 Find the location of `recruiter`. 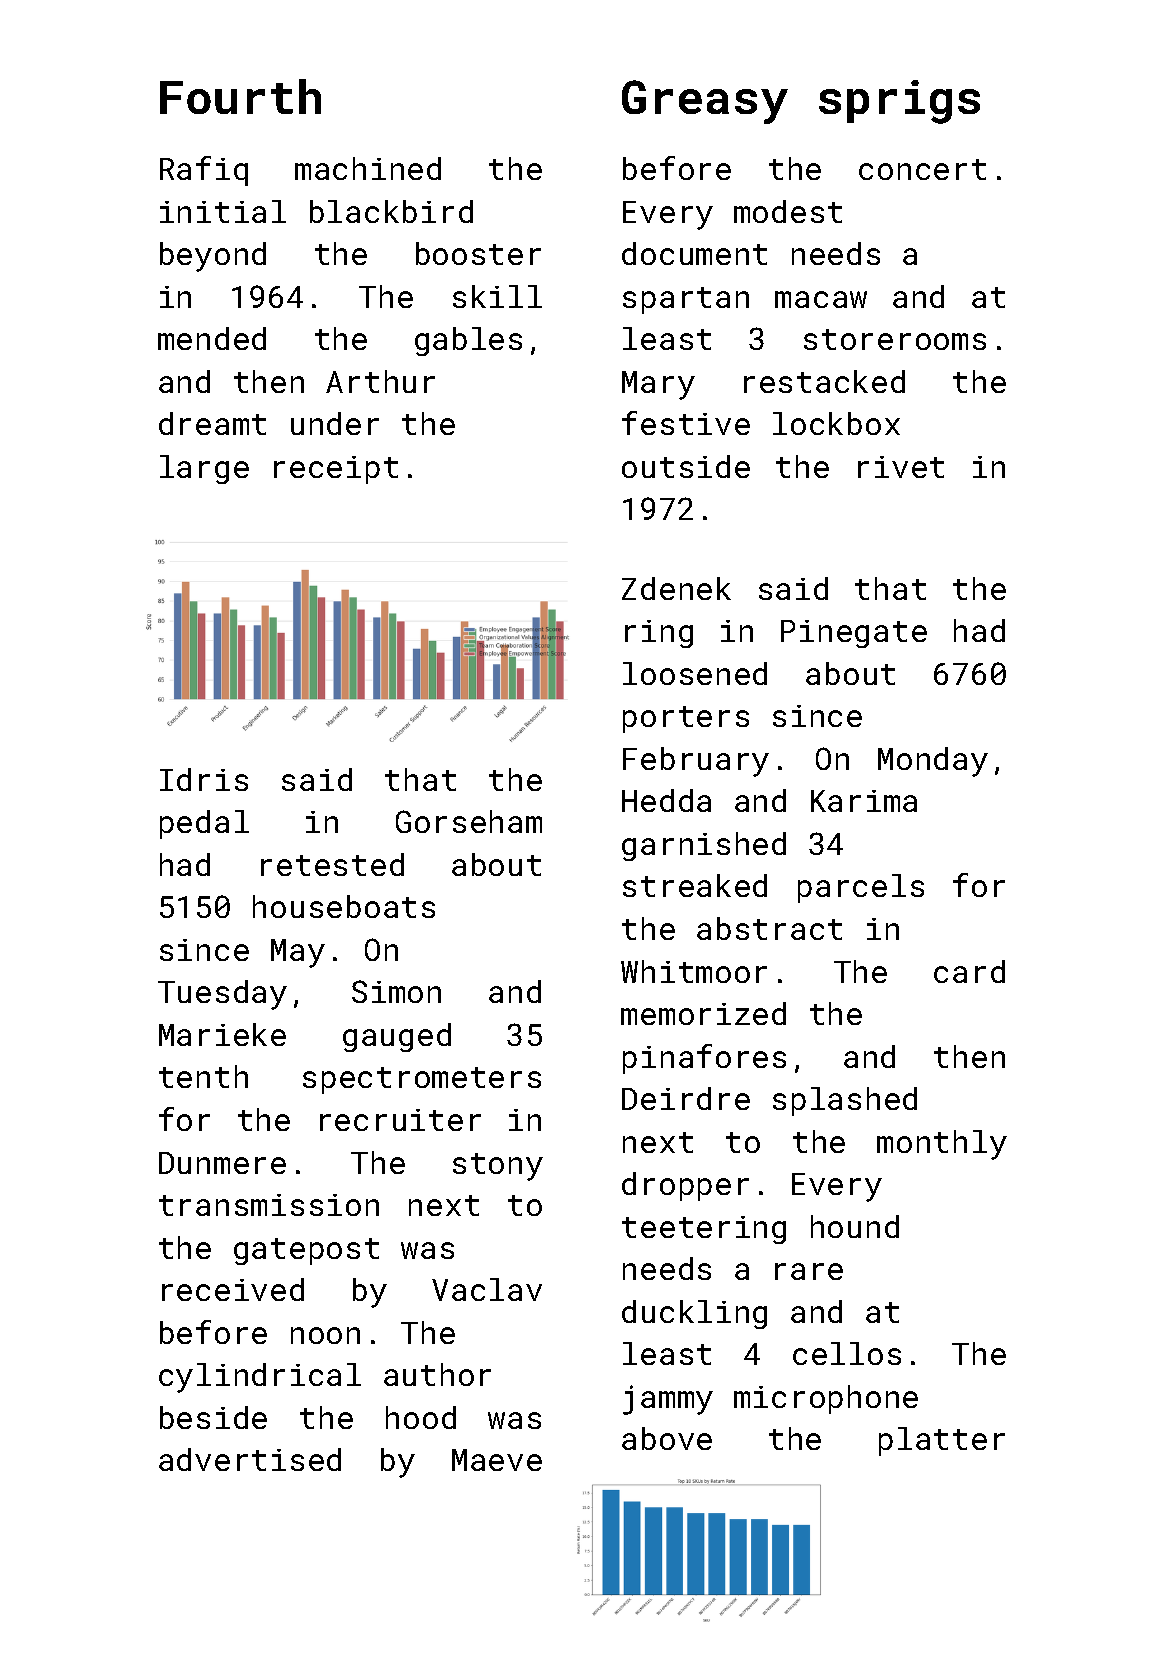

recruiter is located at coordinates (400, 1120).
